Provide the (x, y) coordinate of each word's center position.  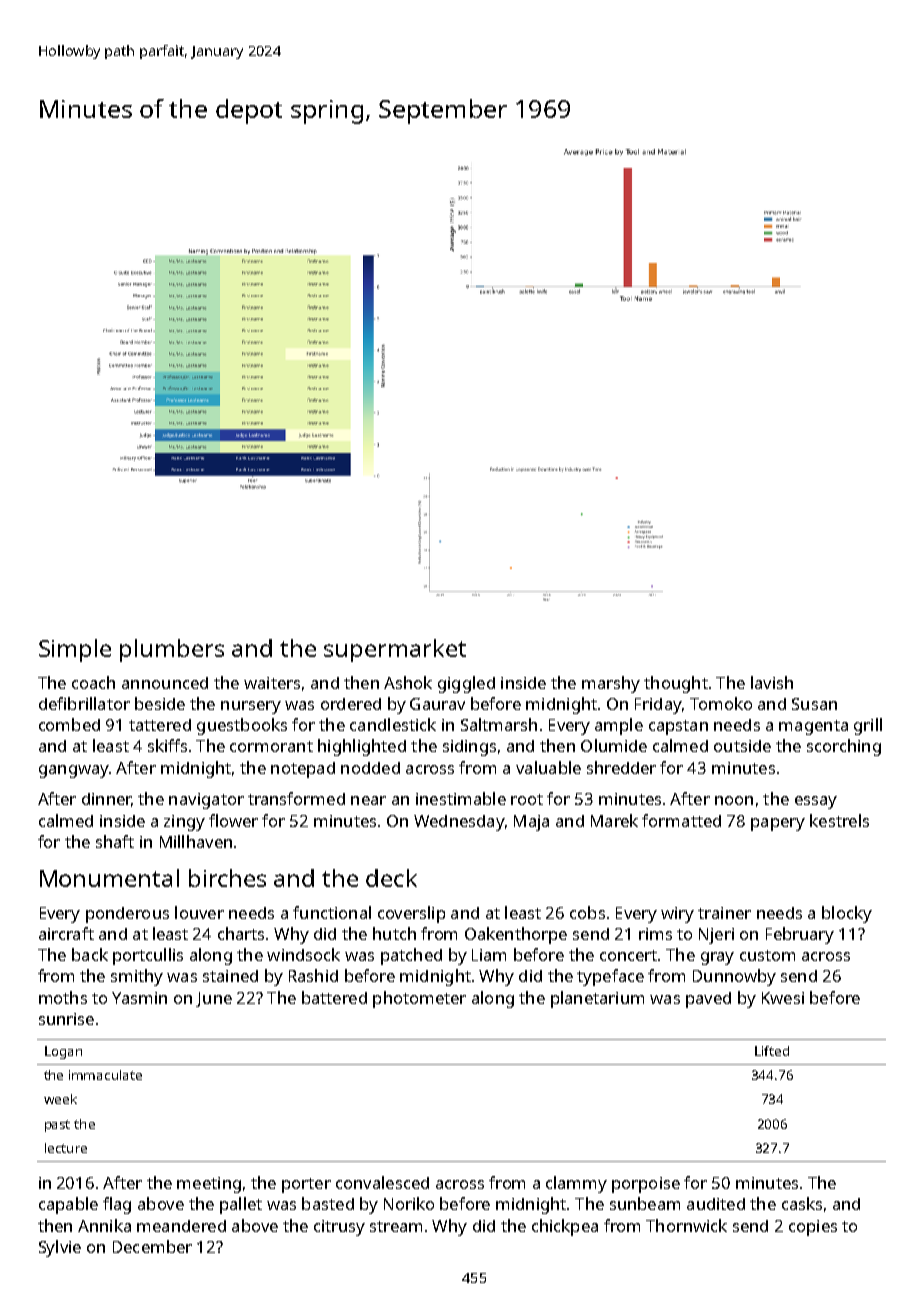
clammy (576, 1184)
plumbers (172, 650)
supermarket (395, 650)
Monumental (109, 878)
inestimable (461, 798)
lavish (772, 682)
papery (778, 824)
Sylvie (60, 1248)
